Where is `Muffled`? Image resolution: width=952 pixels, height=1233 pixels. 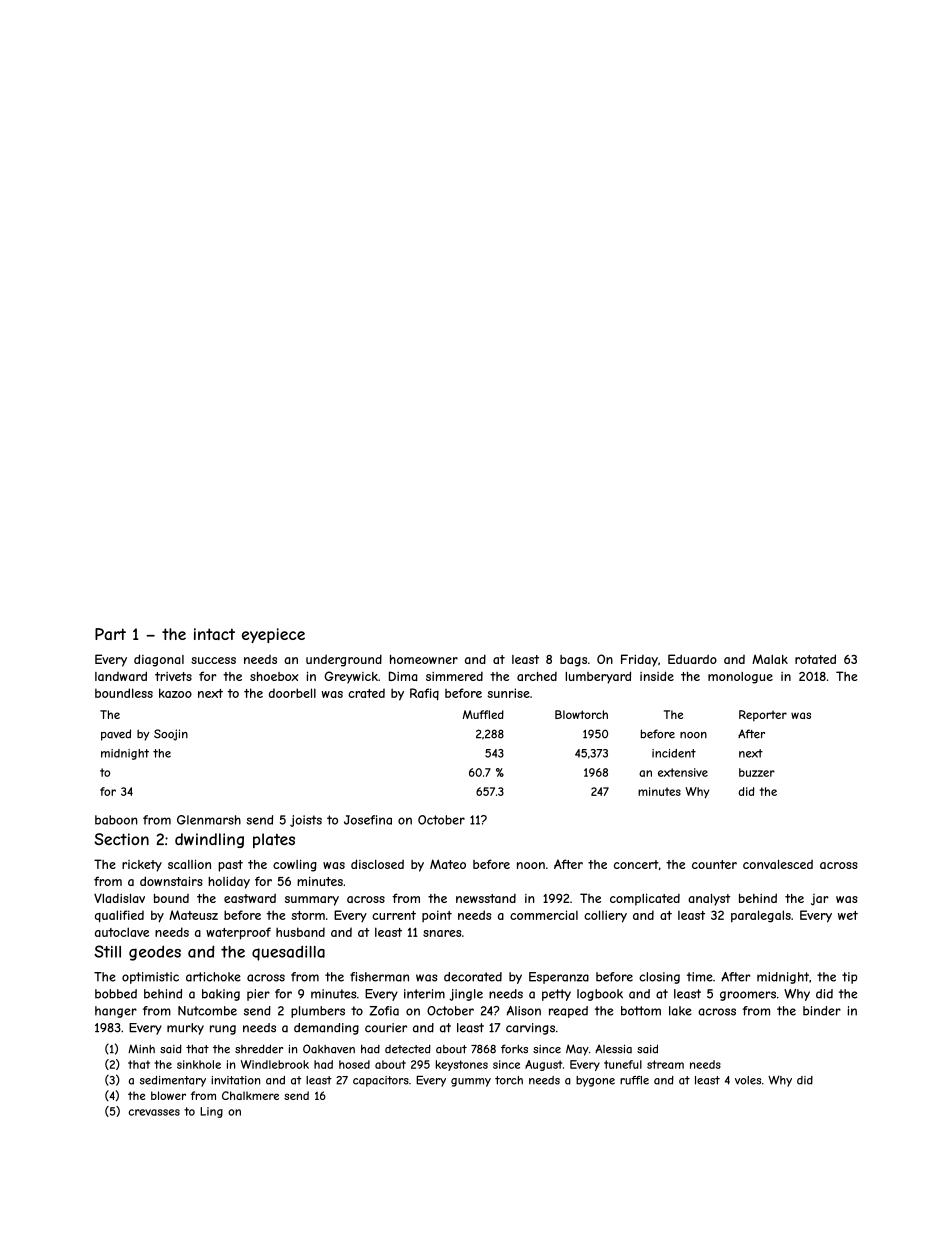 Muffled is located at coordinates (483, 714).
